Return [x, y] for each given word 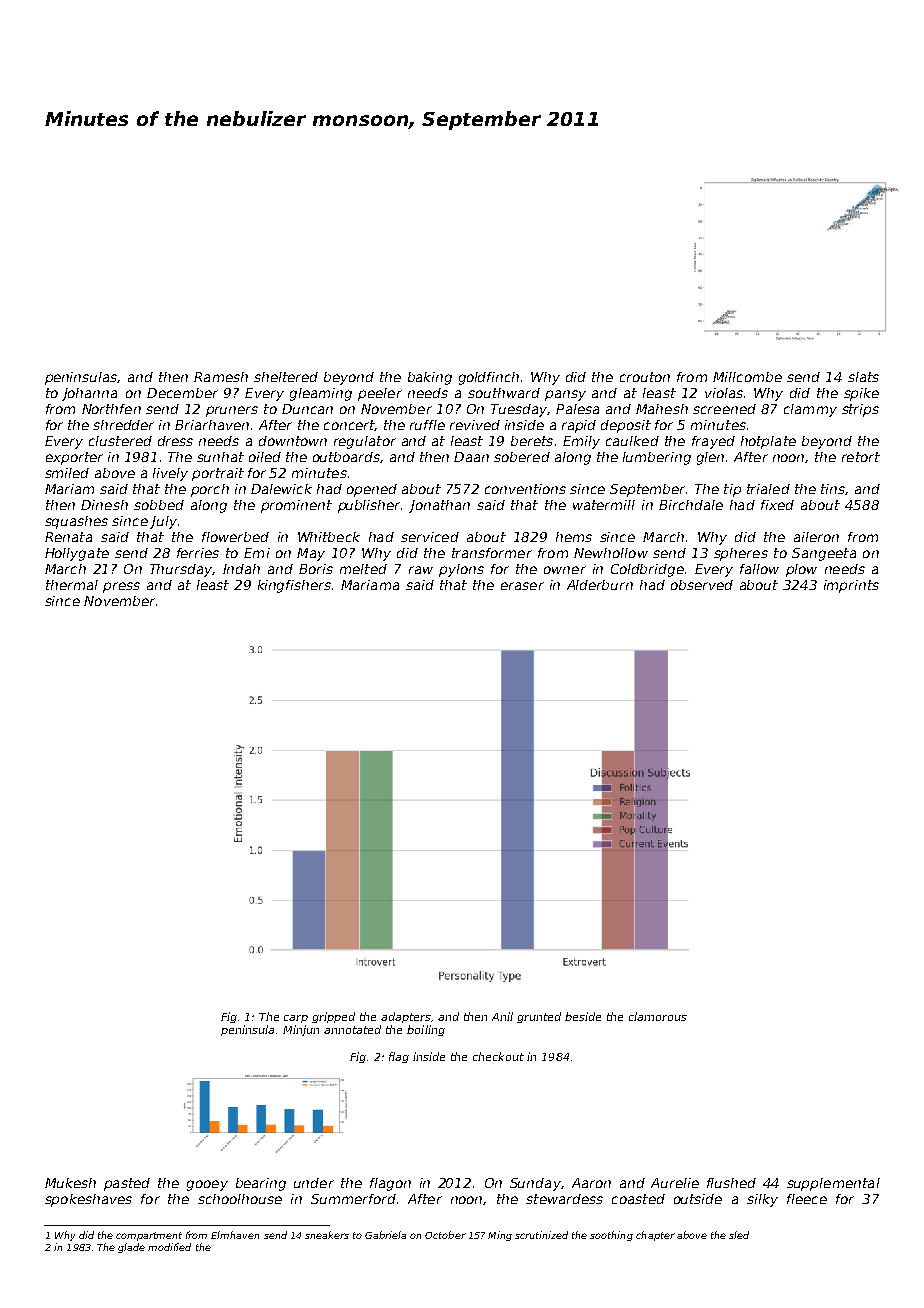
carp [296, 1019]
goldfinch [489, 378]
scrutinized [541, 1235]
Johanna [89, 394]
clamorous [658, 1016]
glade [131, 1248]
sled [739, 1235]
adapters [406, 1017]
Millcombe [747, 377]
